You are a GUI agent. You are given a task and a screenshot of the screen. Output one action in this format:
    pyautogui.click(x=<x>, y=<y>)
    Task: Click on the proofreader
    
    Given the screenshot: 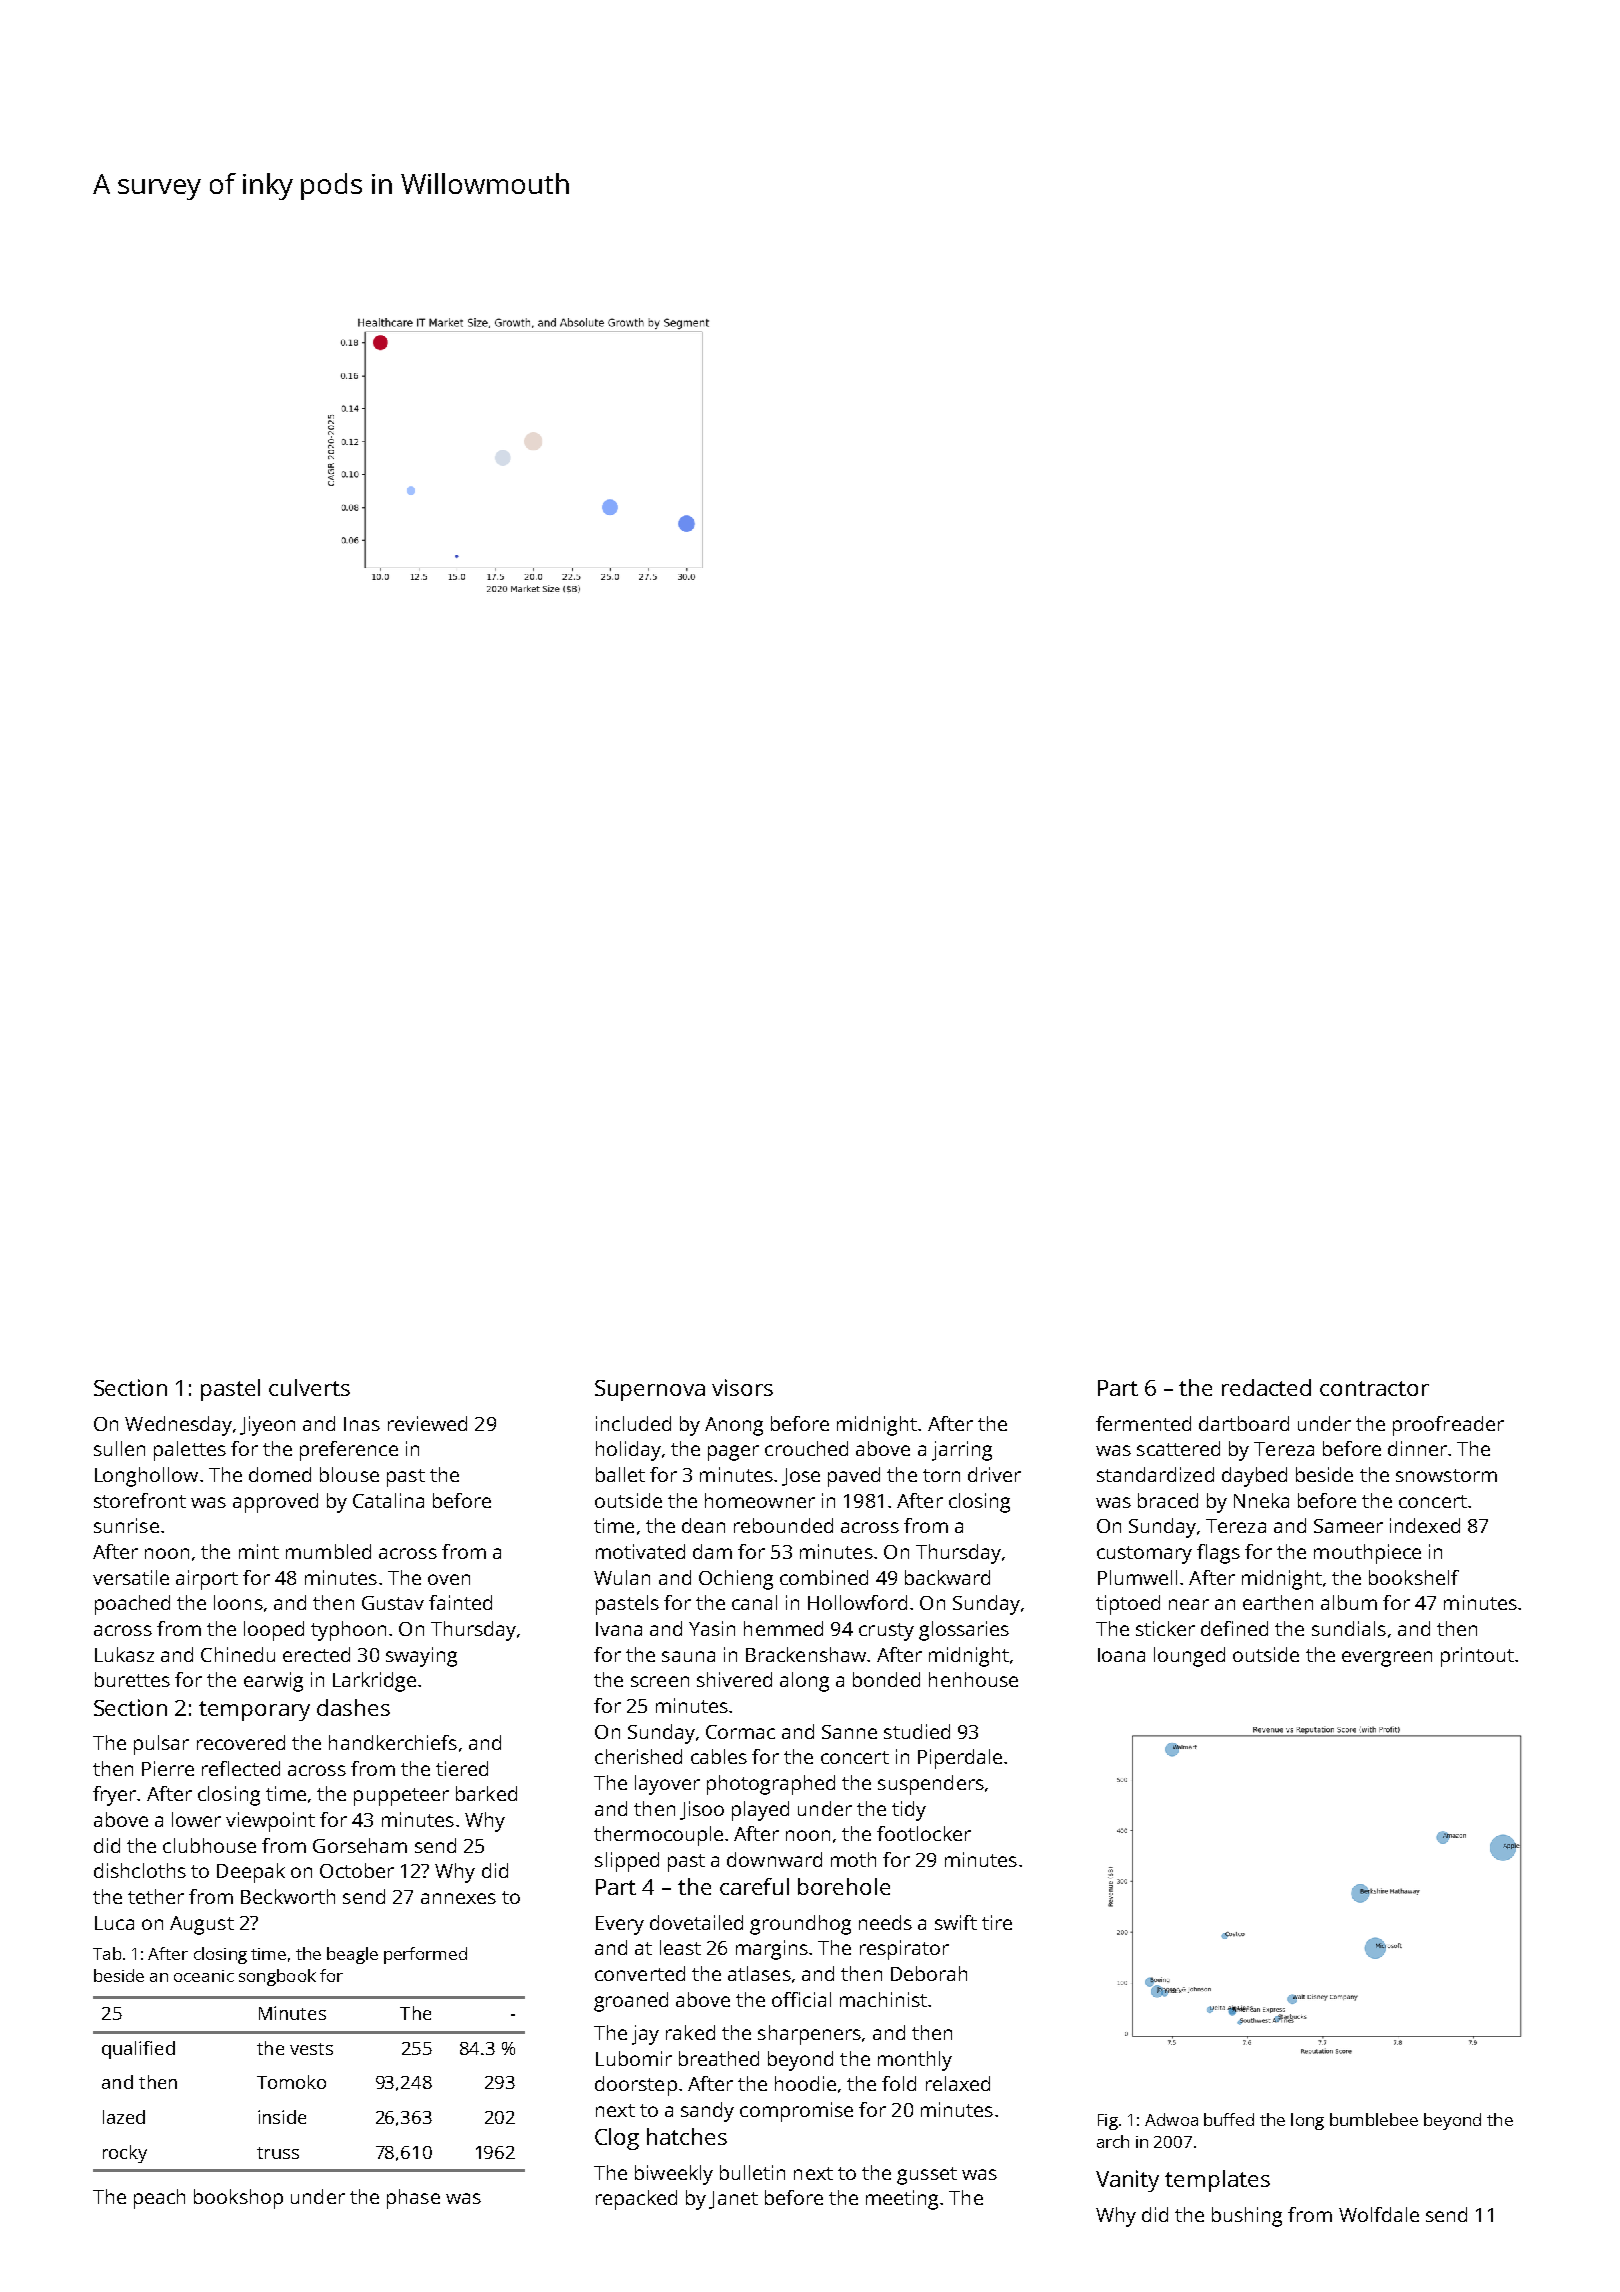 What is the action you would take?
    pyautogui.click(x=1448, y=1426)
